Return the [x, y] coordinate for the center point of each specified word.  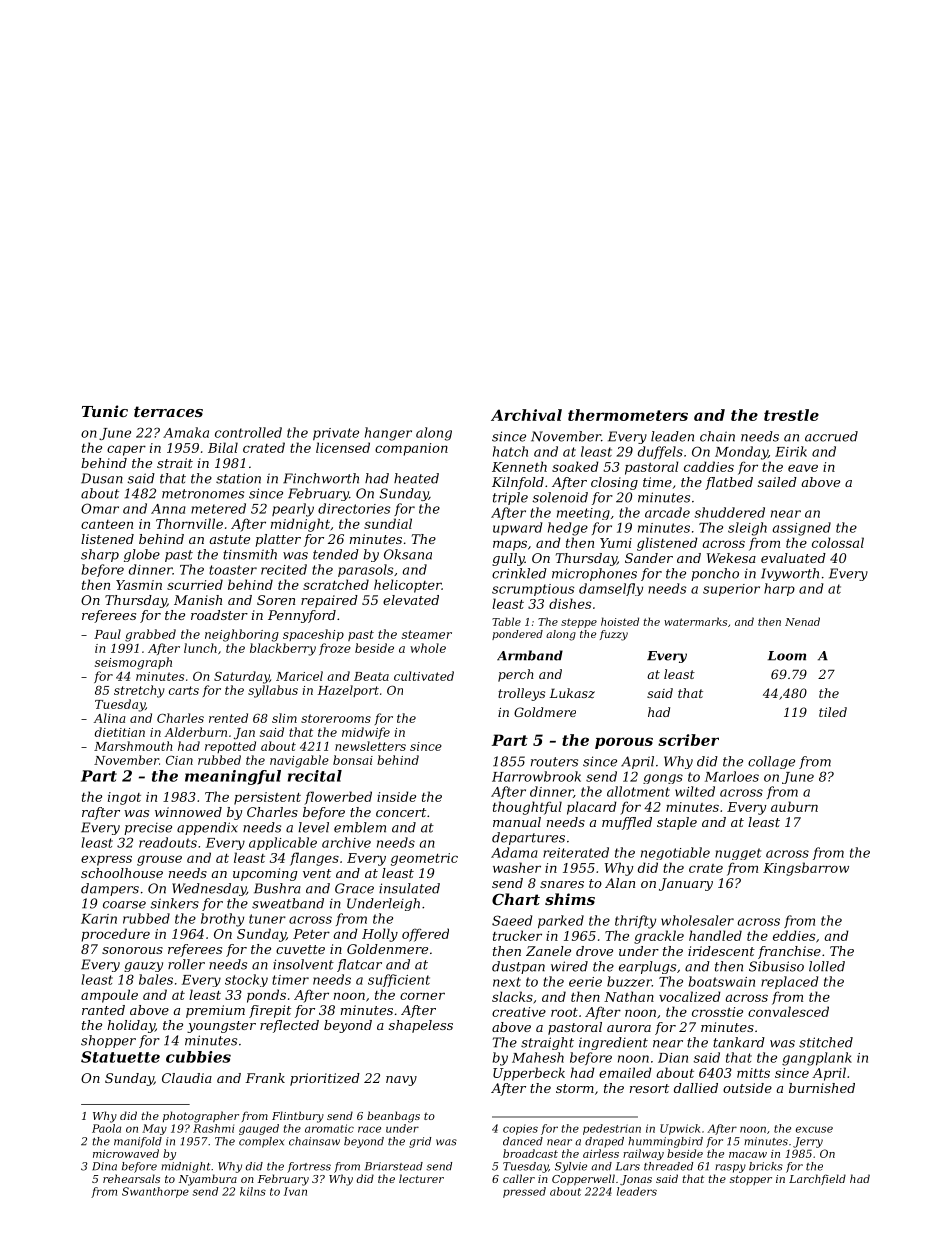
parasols [365, 570]
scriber [688, 740]
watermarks [695, 621]
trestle [791, 415]
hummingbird [665, 1142]
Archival [526, 415]
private [336, 434]
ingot [124, 798]
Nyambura [208, 1180]
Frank [265, 1078]
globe [142, 555]
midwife [366, 733]
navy [401, 1081]
